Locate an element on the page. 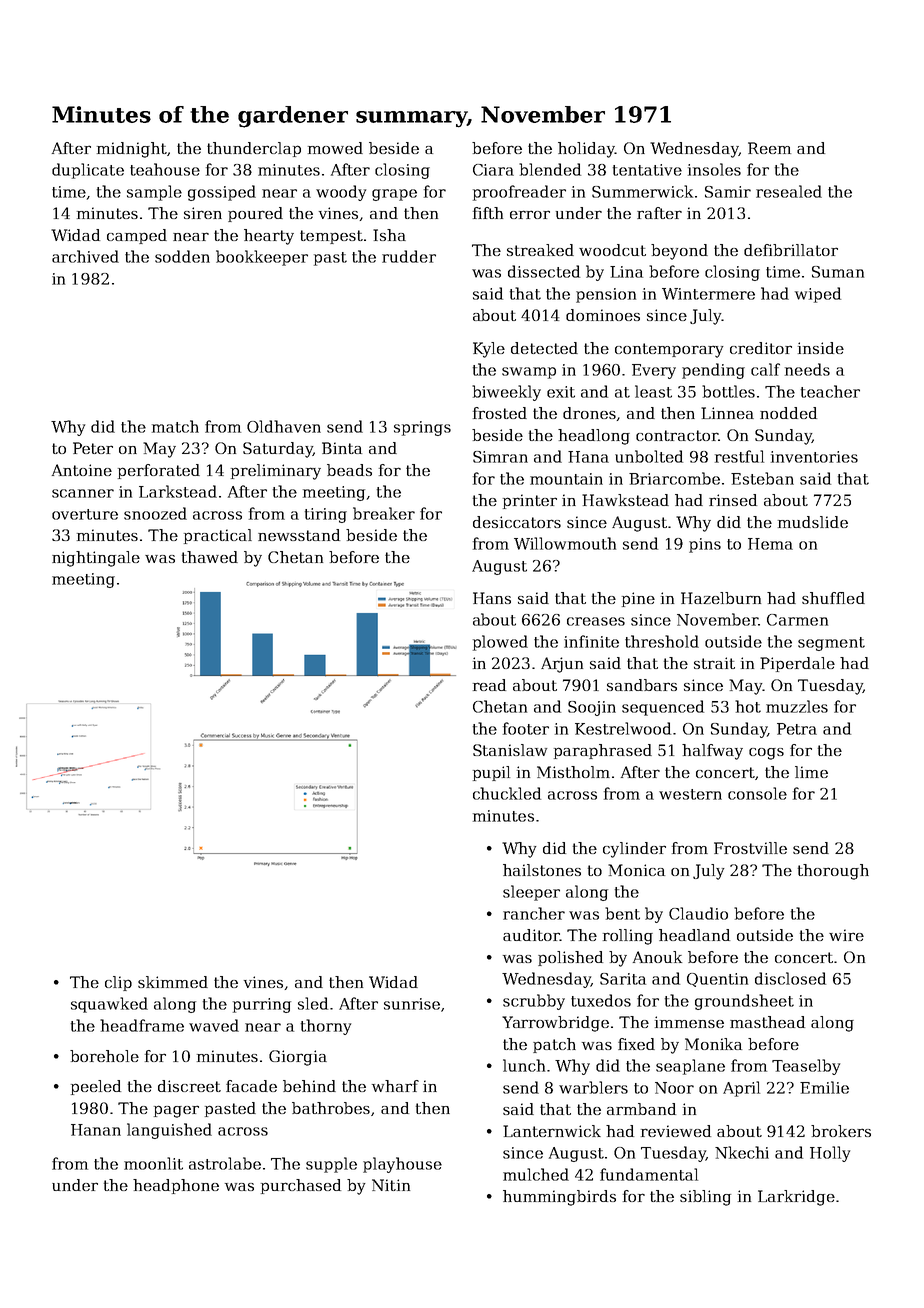 The height and width of the image is (1308, 924). thorough is located at coordinates (833, 872).
